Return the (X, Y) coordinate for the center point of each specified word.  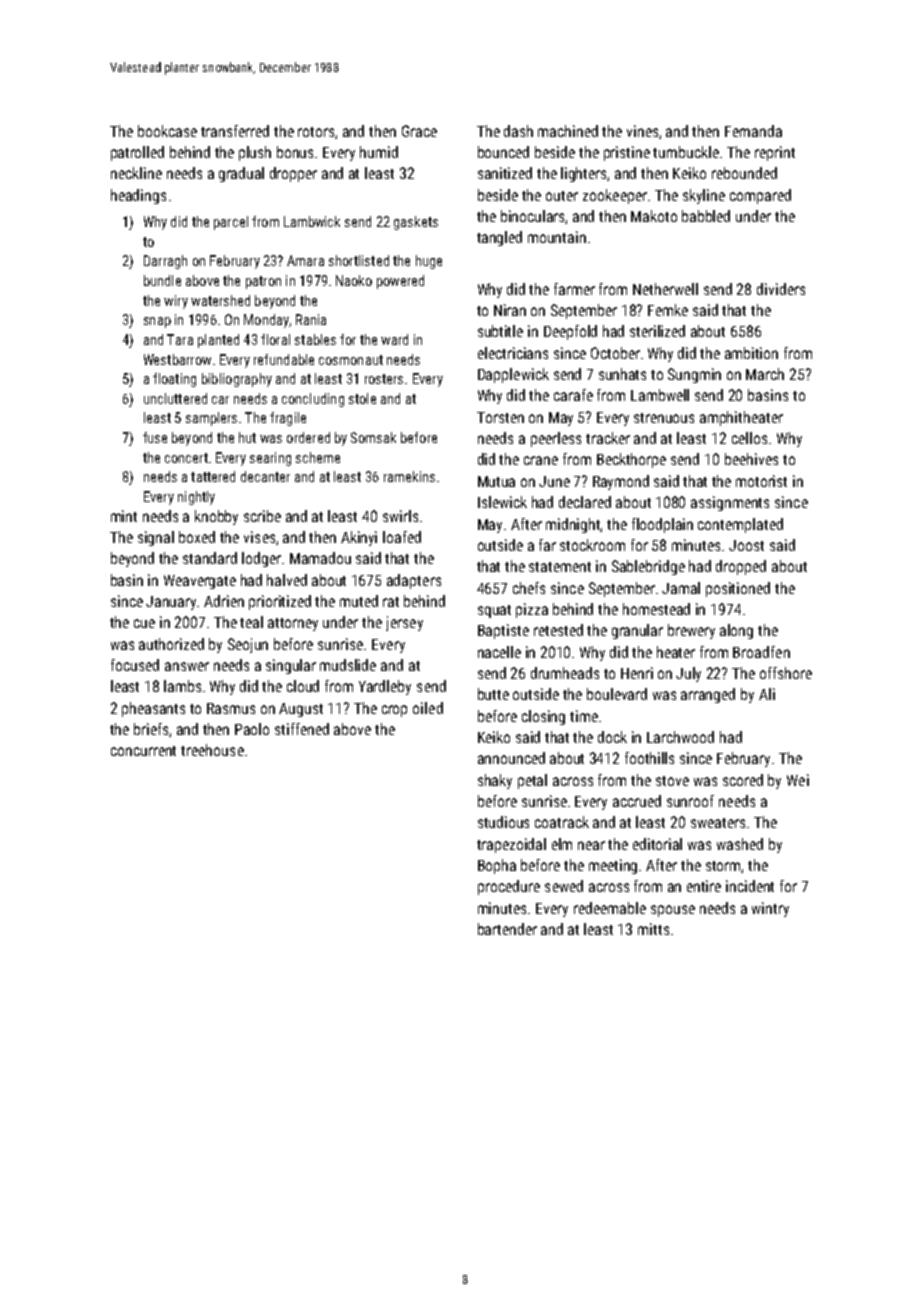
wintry (770, 909)
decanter (265, 476)
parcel (231, 223)
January (172, 603)
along (736, 631)
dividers (781, 289)
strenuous (664, 418)
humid (379, 152)
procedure (509, 887)
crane (541, 460)
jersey (404, 623)
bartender (507, 929)
